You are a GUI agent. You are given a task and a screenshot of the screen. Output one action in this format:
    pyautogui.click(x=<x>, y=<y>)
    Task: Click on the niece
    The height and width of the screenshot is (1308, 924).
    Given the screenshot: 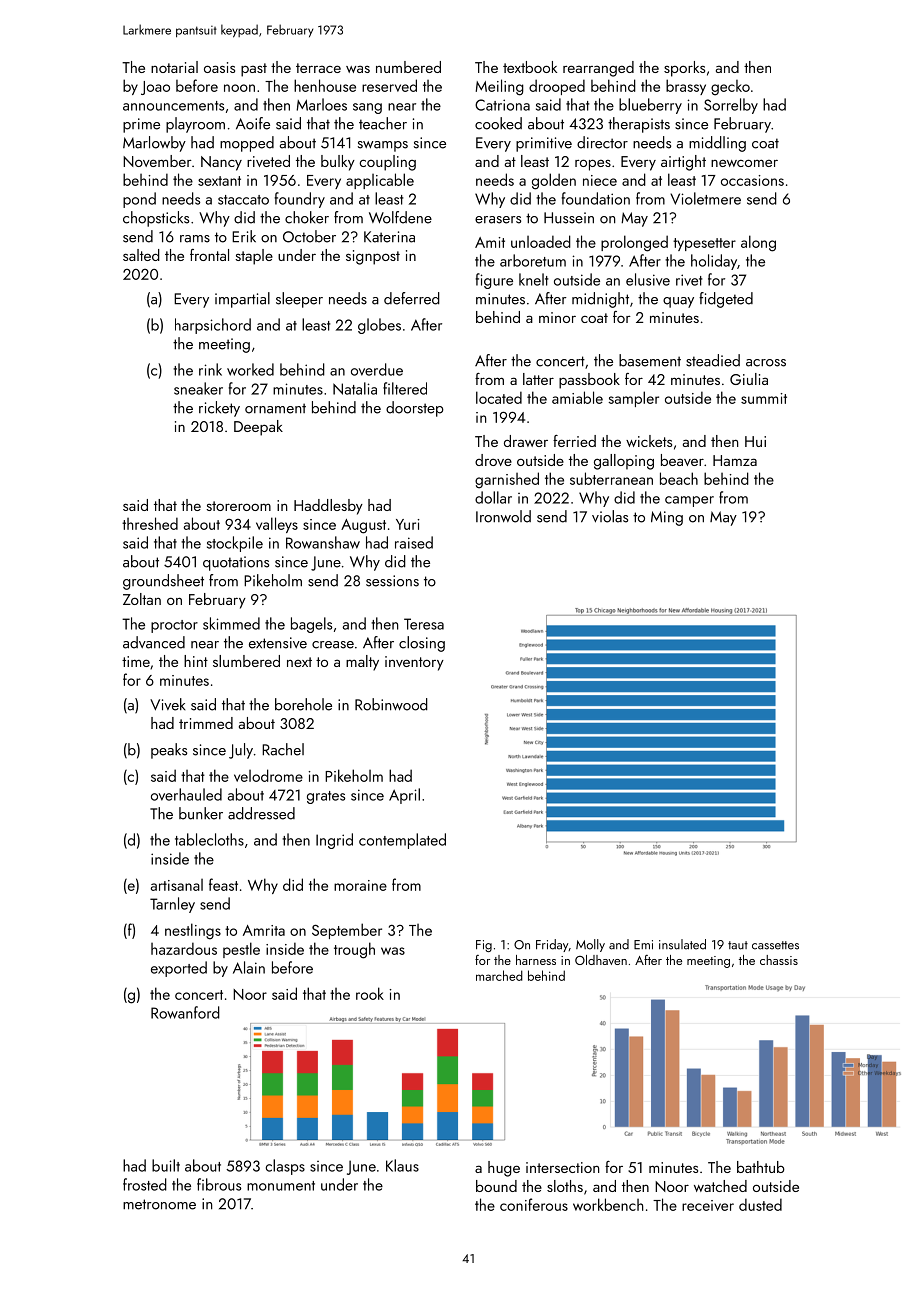 What is the action you would take?
    pyautogui.click(x=600, y=180)
